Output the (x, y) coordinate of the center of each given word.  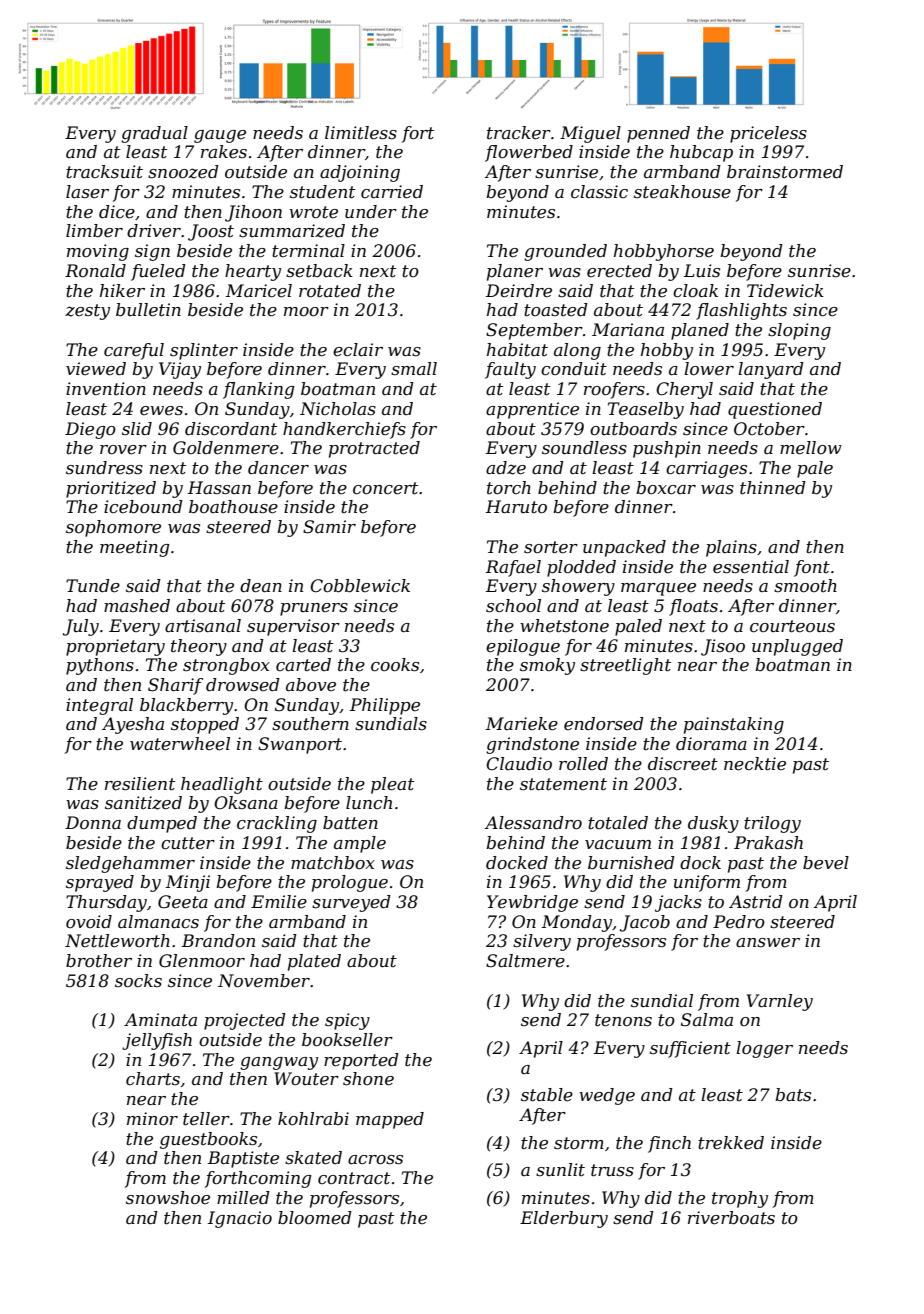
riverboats (731, 1218)
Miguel (590, 134)
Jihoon (253, 213)
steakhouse (682, 192)
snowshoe (168, 1197)
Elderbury (564, 1219)
